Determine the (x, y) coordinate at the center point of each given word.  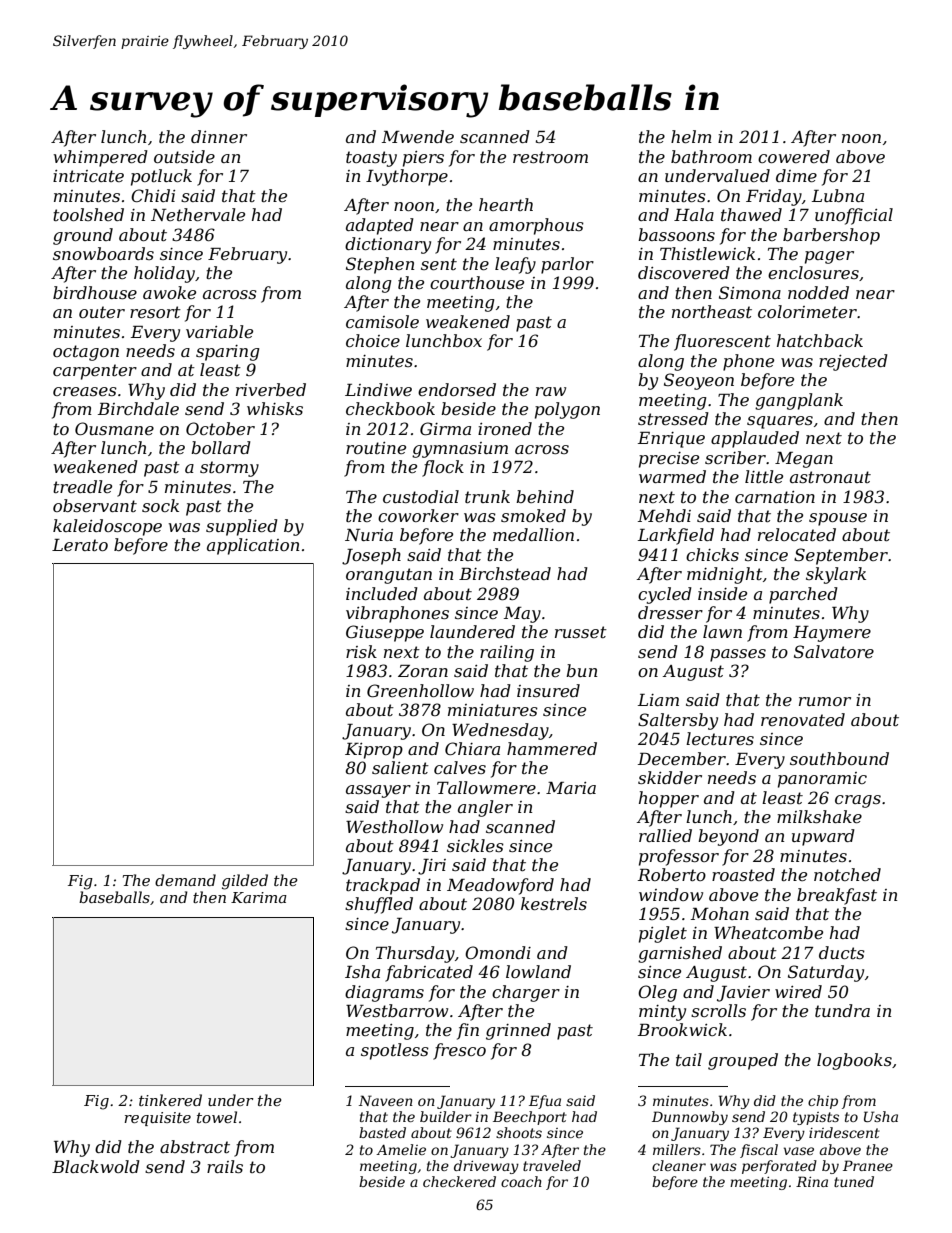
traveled (552, 1165)
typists (816, 1118)
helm (691, 136)
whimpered (101, 158)
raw (551, 391)
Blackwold (96, 1166)
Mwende (418, 136)
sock (160, 505)
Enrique (671, 440)
